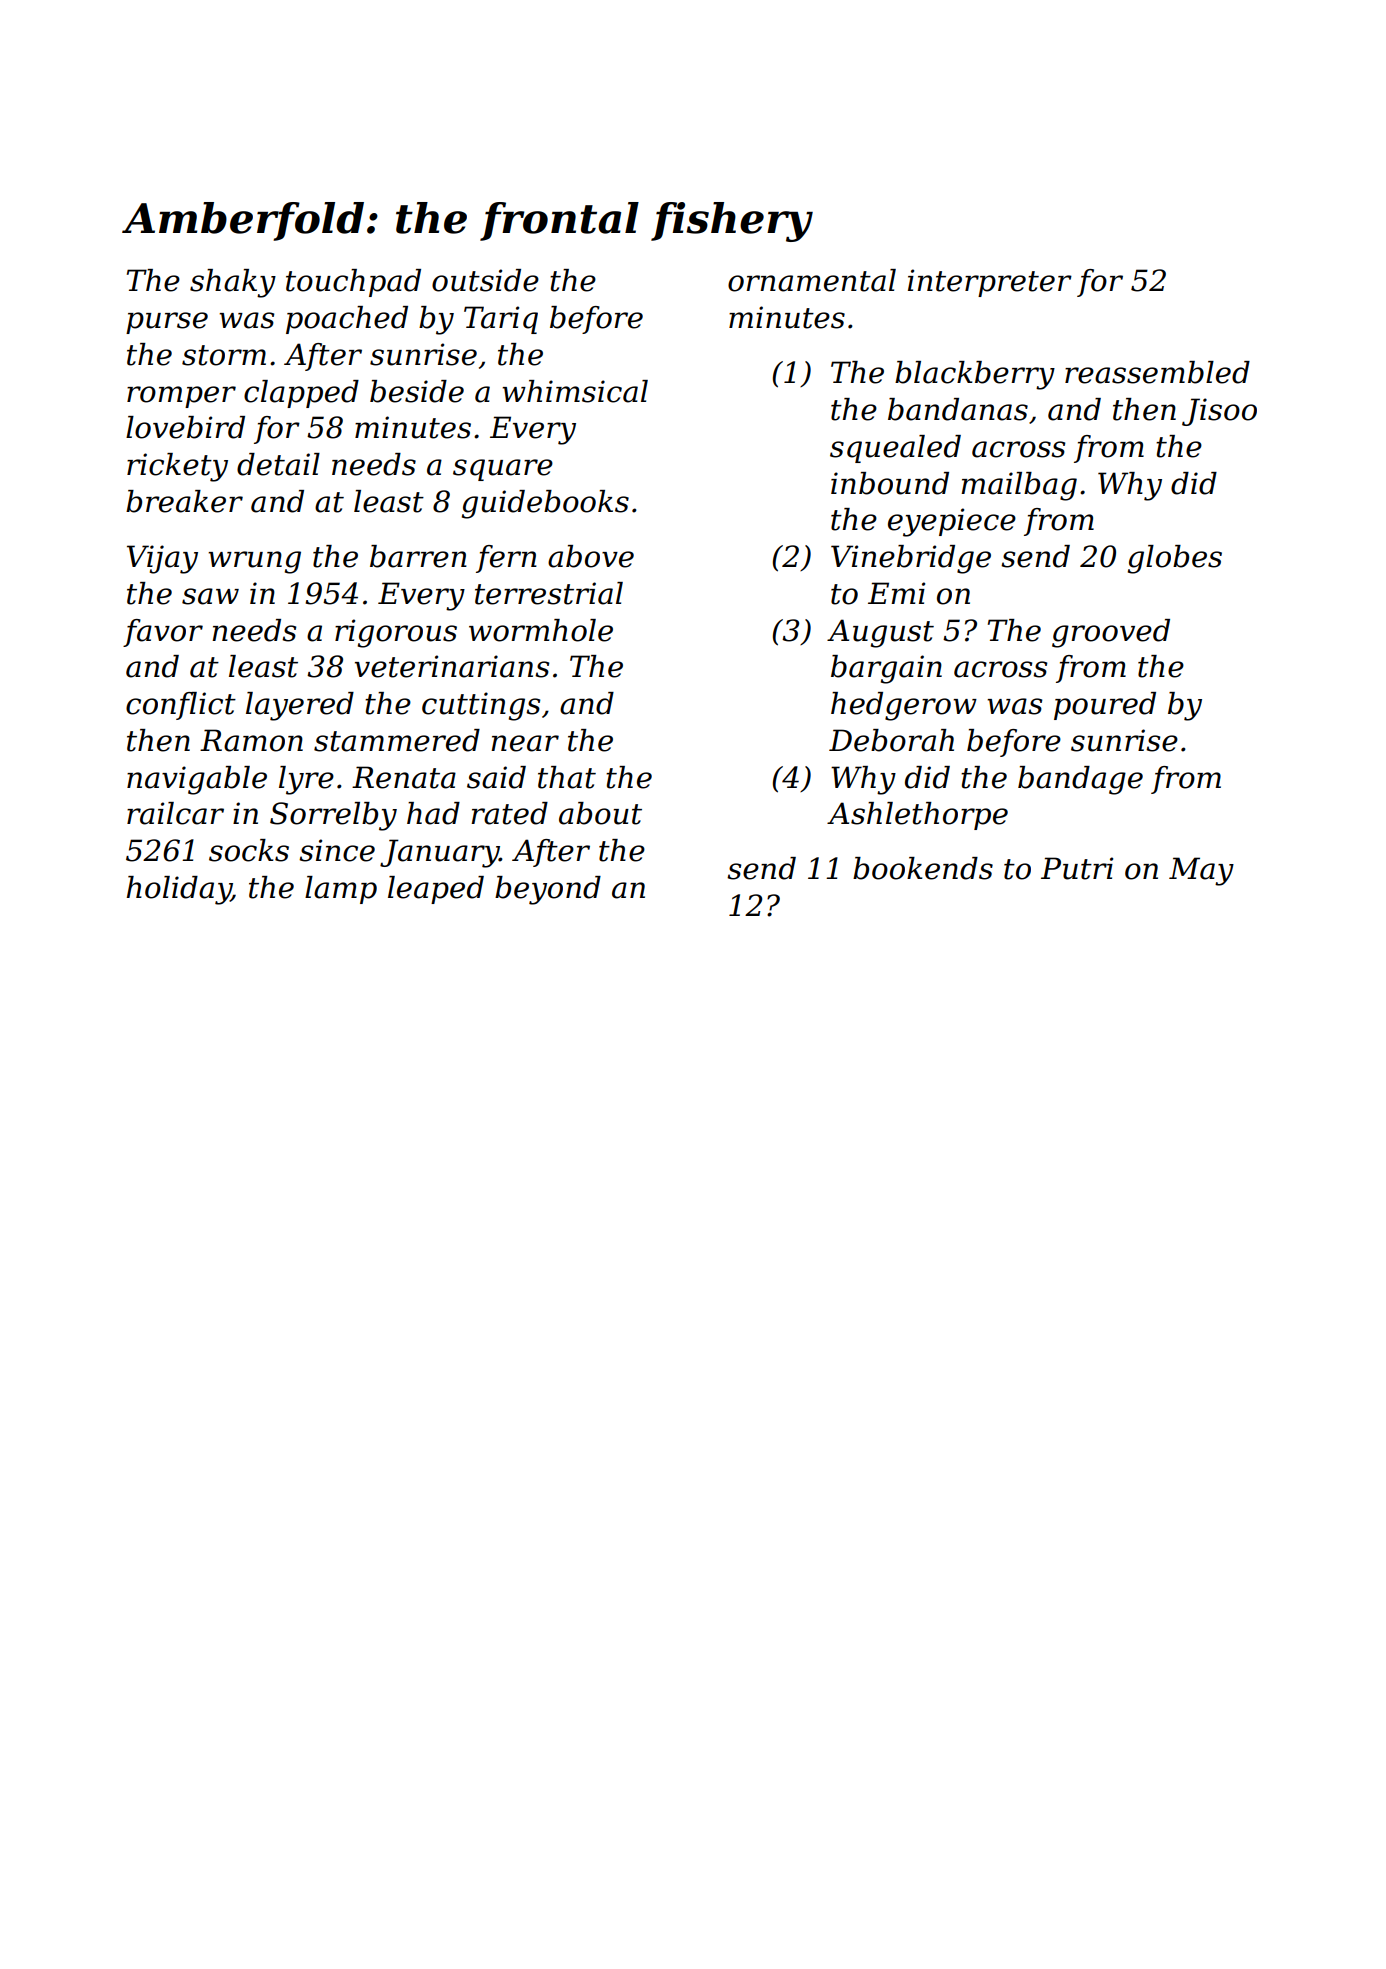 The image size is (1386, 1969). What do you see at coordinates (575, 391) in the screenshot?
I see `whimsical` at bounding box center [575, 391].
